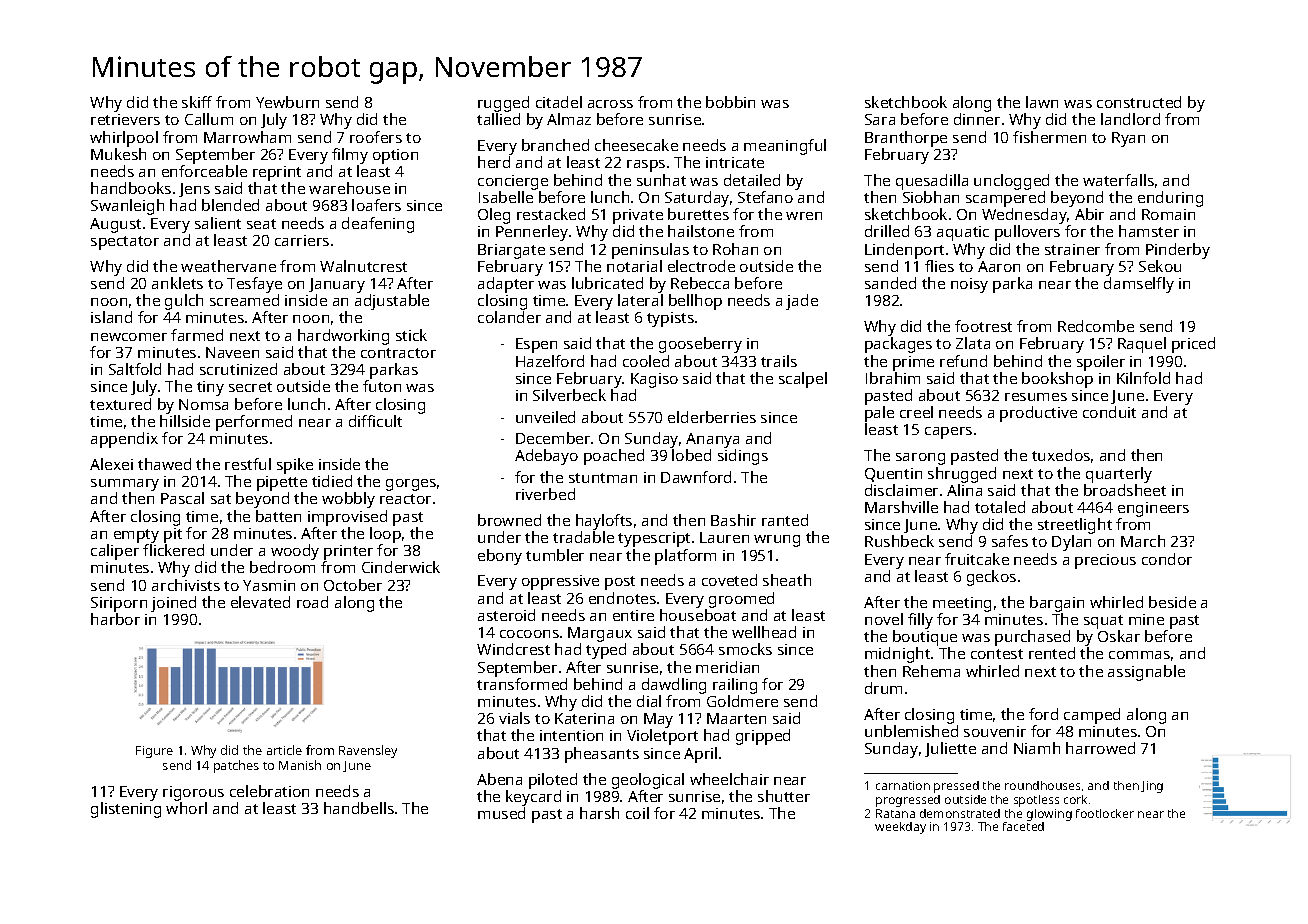  I want to click on constructed, so click(1139, 102).
